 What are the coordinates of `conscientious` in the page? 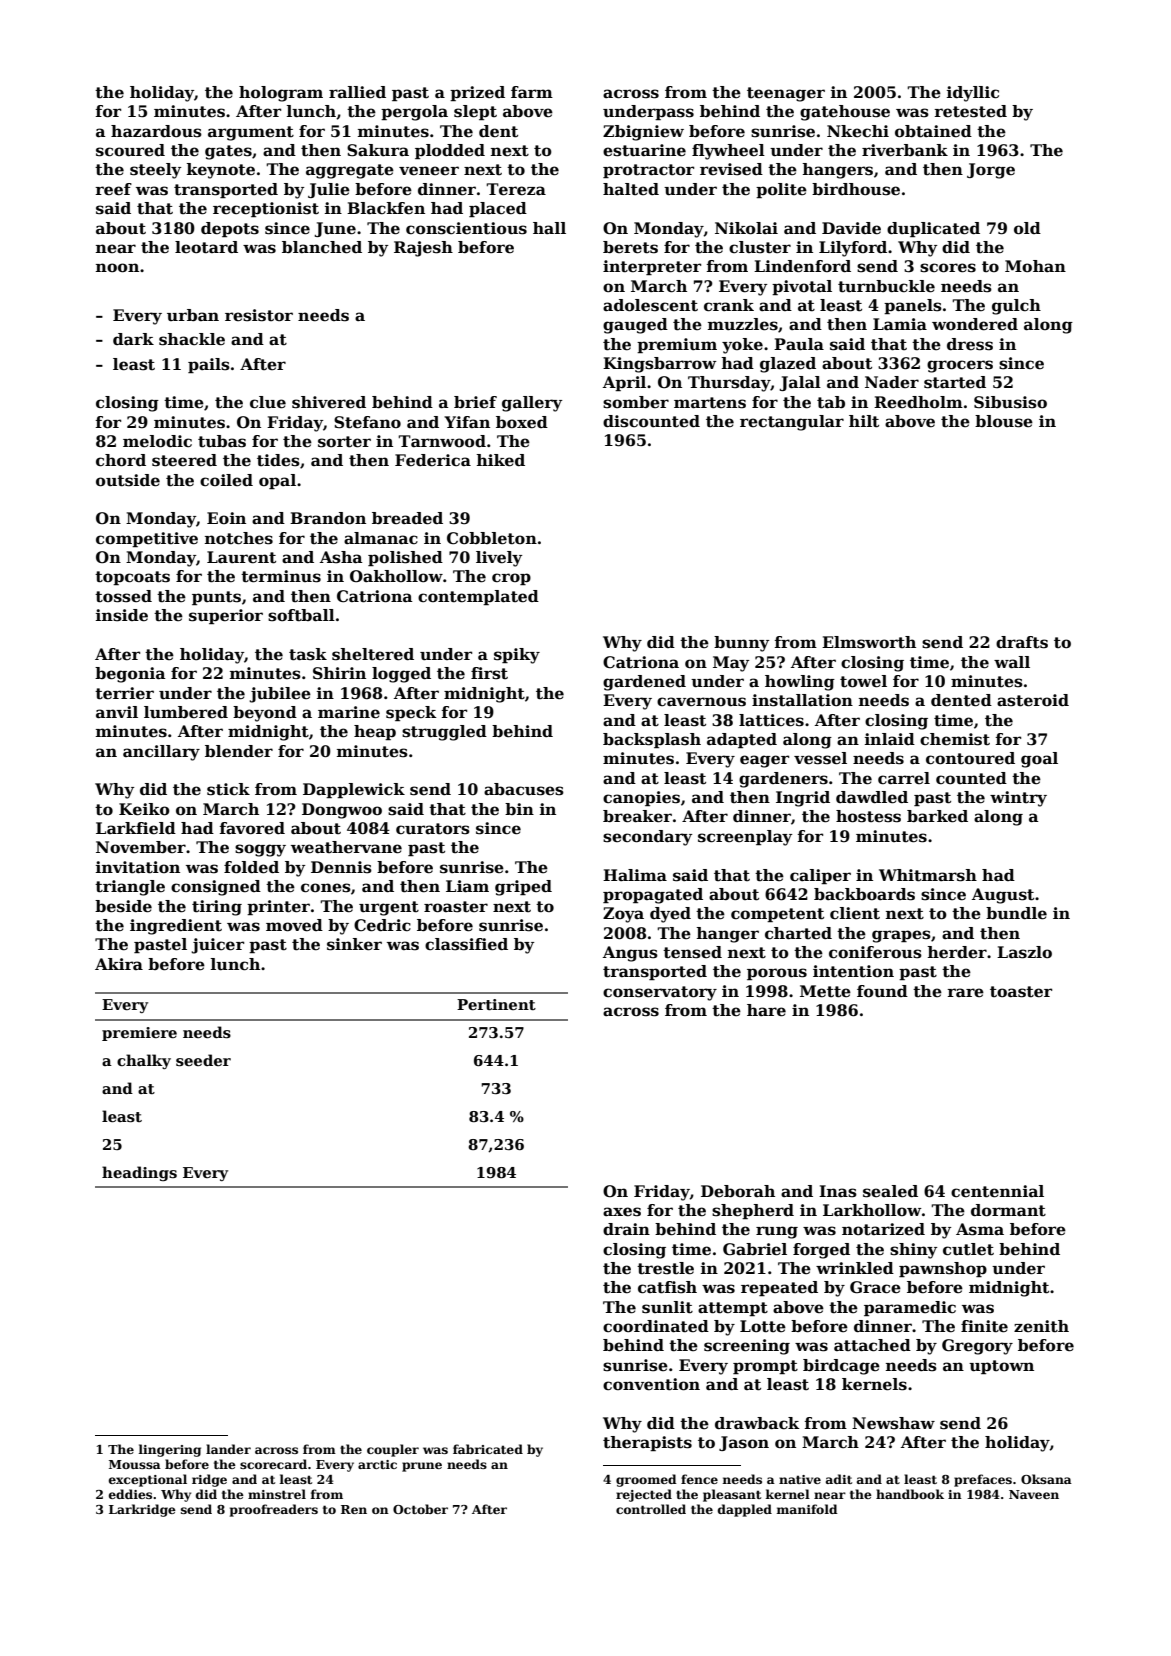 It's located at (466, 228).
